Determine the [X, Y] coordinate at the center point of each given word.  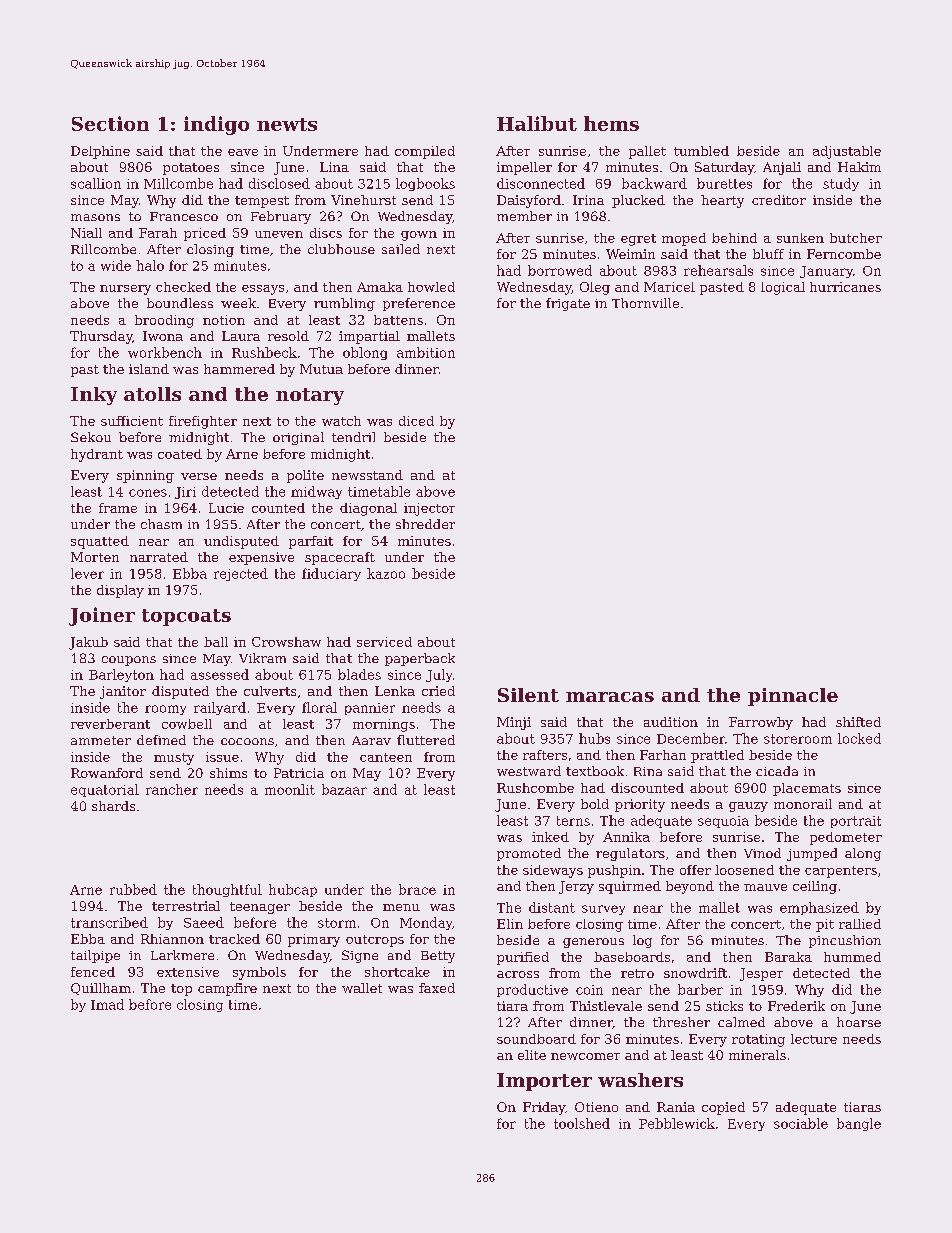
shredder [425, 524]
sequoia [723, 822]
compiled [425, 152]
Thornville [645, 303]
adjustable [847, 152]
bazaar [344, 789]
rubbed [133, 889]
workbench [165, 352]
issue [222, 757]
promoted [529, 854]
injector [429, 509]
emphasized [819, 908]
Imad [107, 1004]
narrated [159, 557]
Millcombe [178, 183]
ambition [426, 352]
